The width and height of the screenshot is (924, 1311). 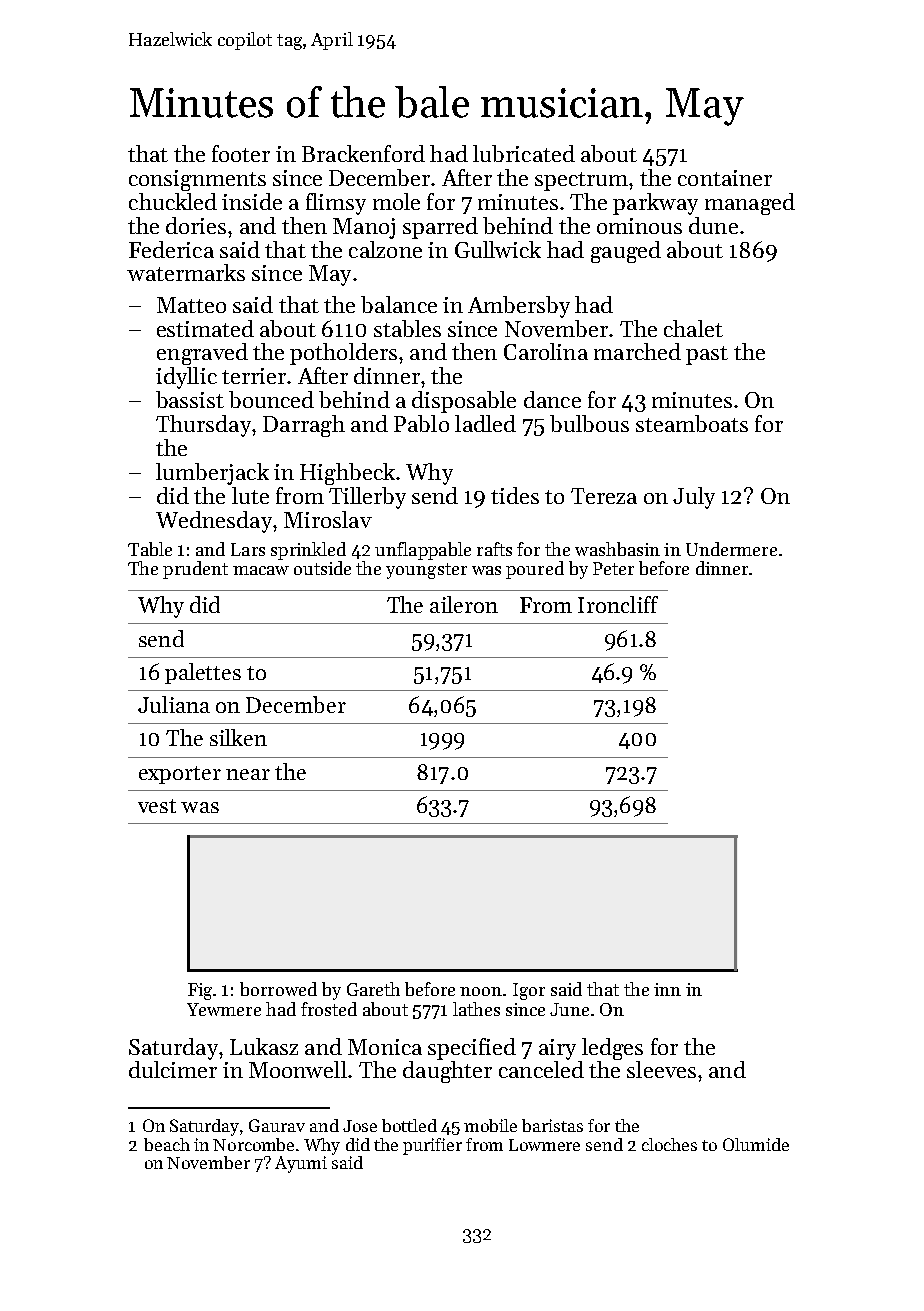 What do you see at coordinates (173, 1069) in the screenshot?
I see `dulcimer` at bounding box center [173, 1069].
